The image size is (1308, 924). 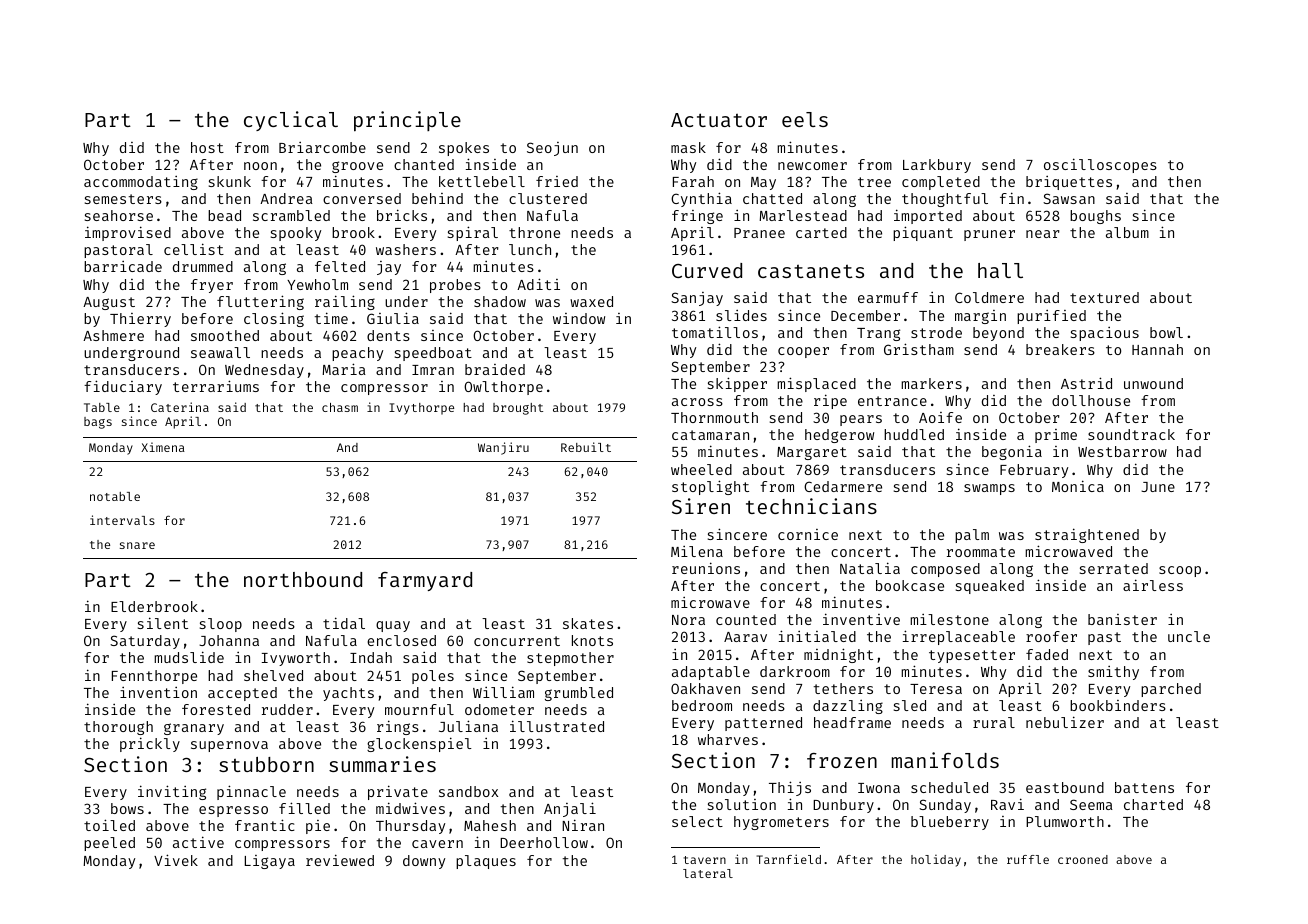 What do you see at coordinates (701, 199) in the page?
I see `Cynthia` at bounding box center [701, 199].
